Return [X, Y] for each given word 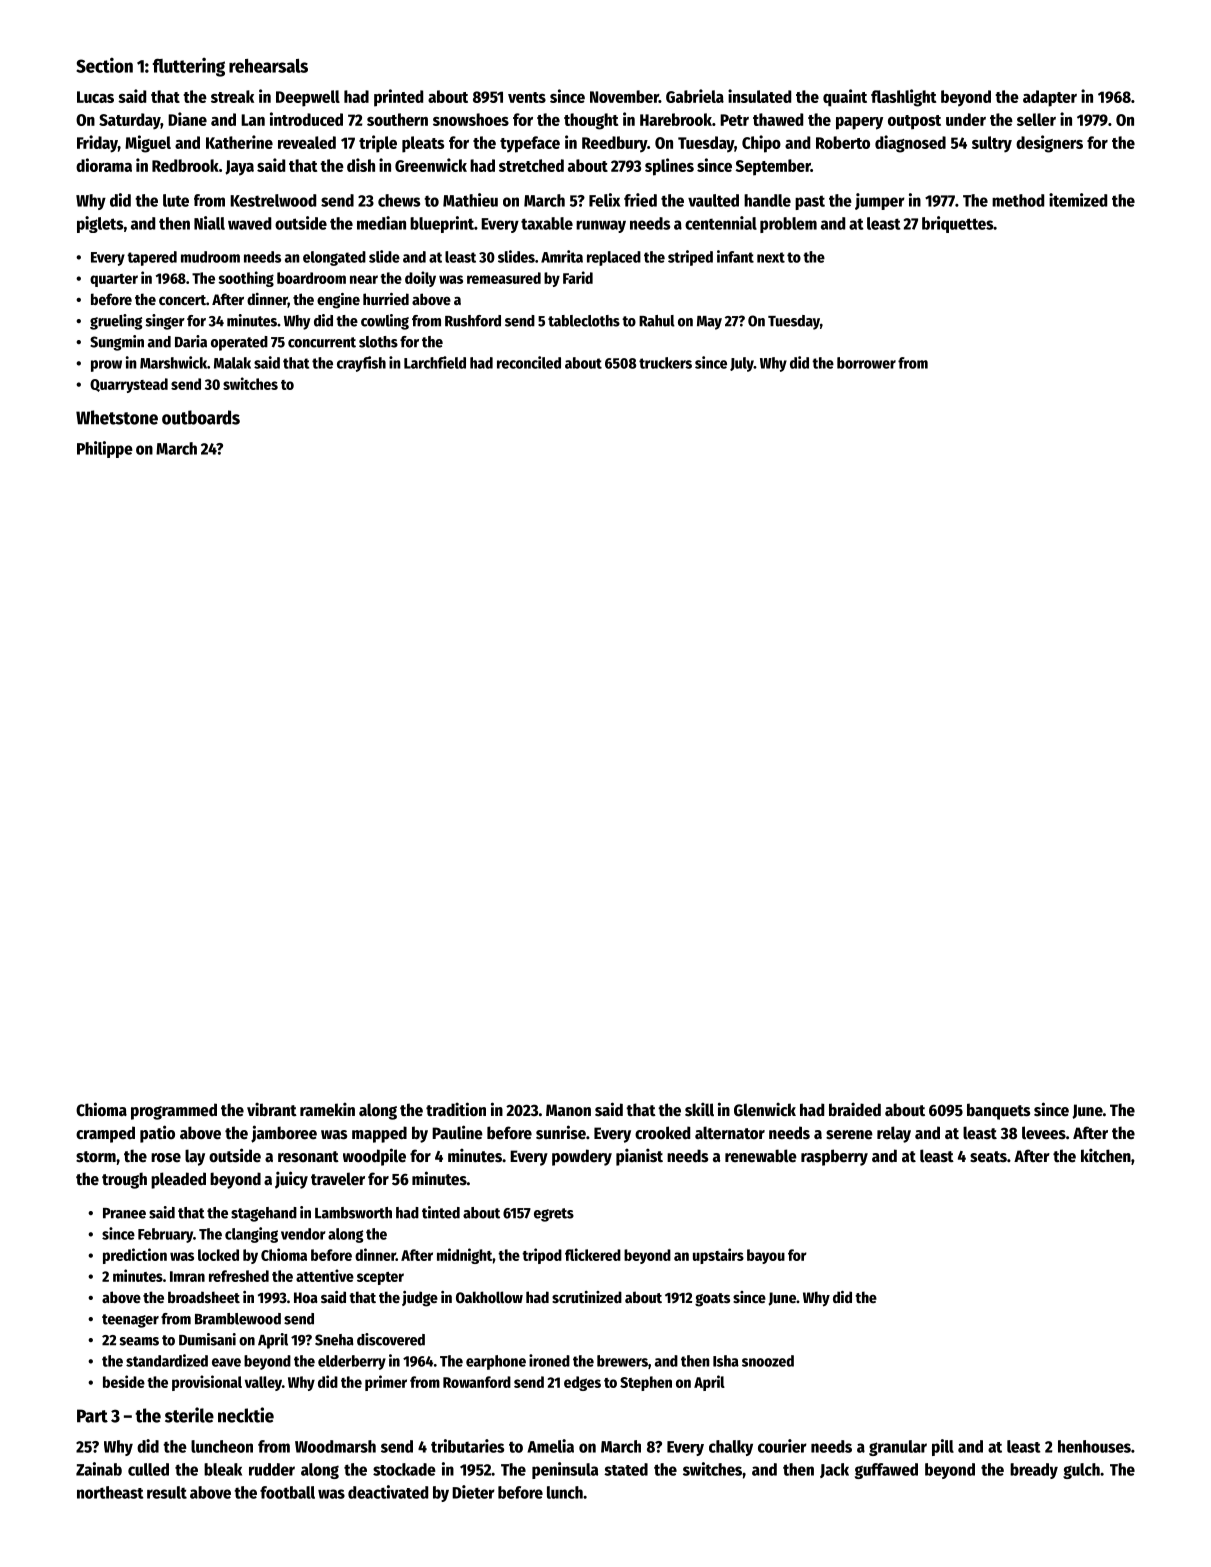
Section [104, 65]
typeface [530, 144]
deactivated [388, 1492]
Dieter [473, 1492]
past [810, 202]
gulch [1081, 1471]
